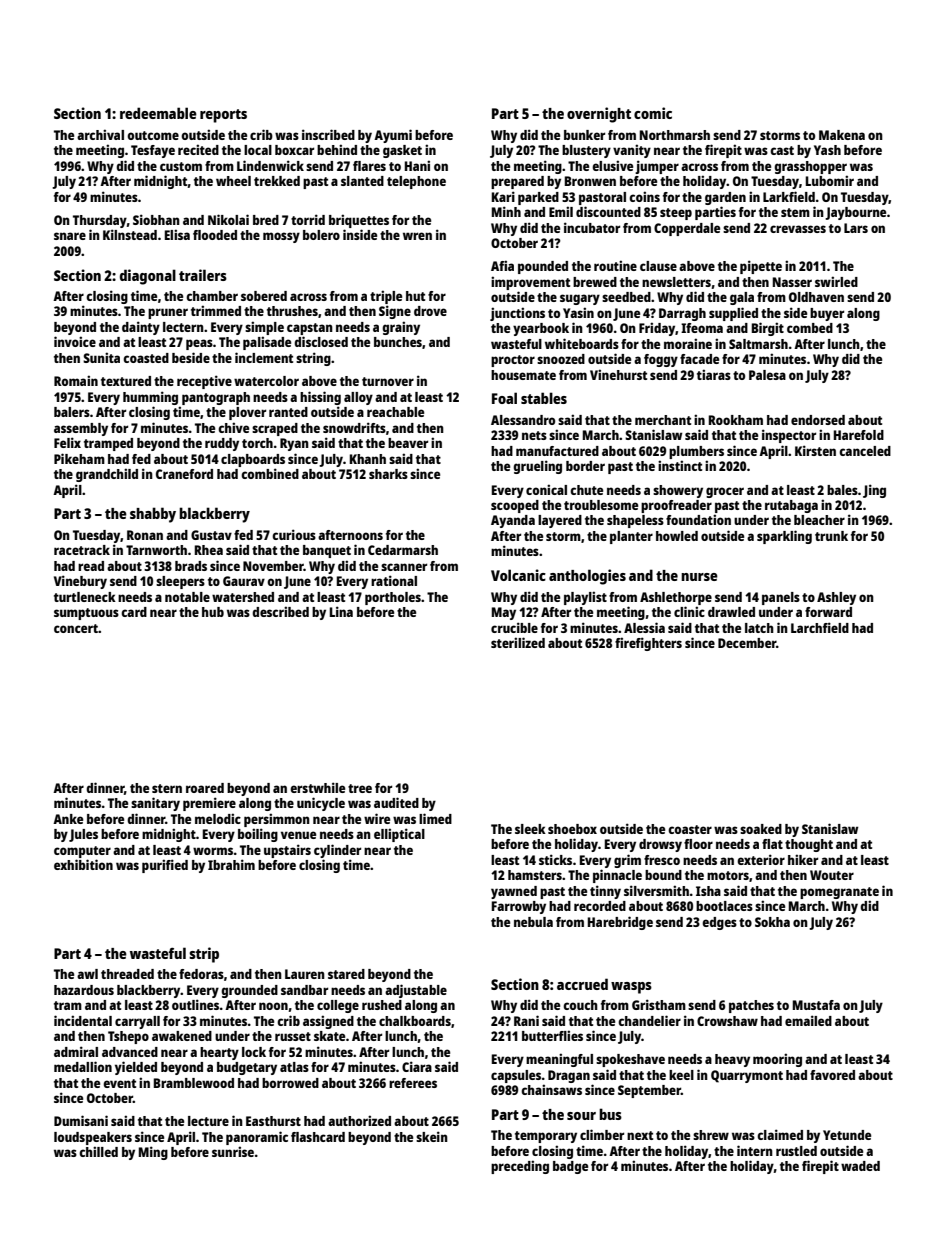 The width and height of the image is (952, 1233). I want to click on Bronwen, so click(590, 181).
